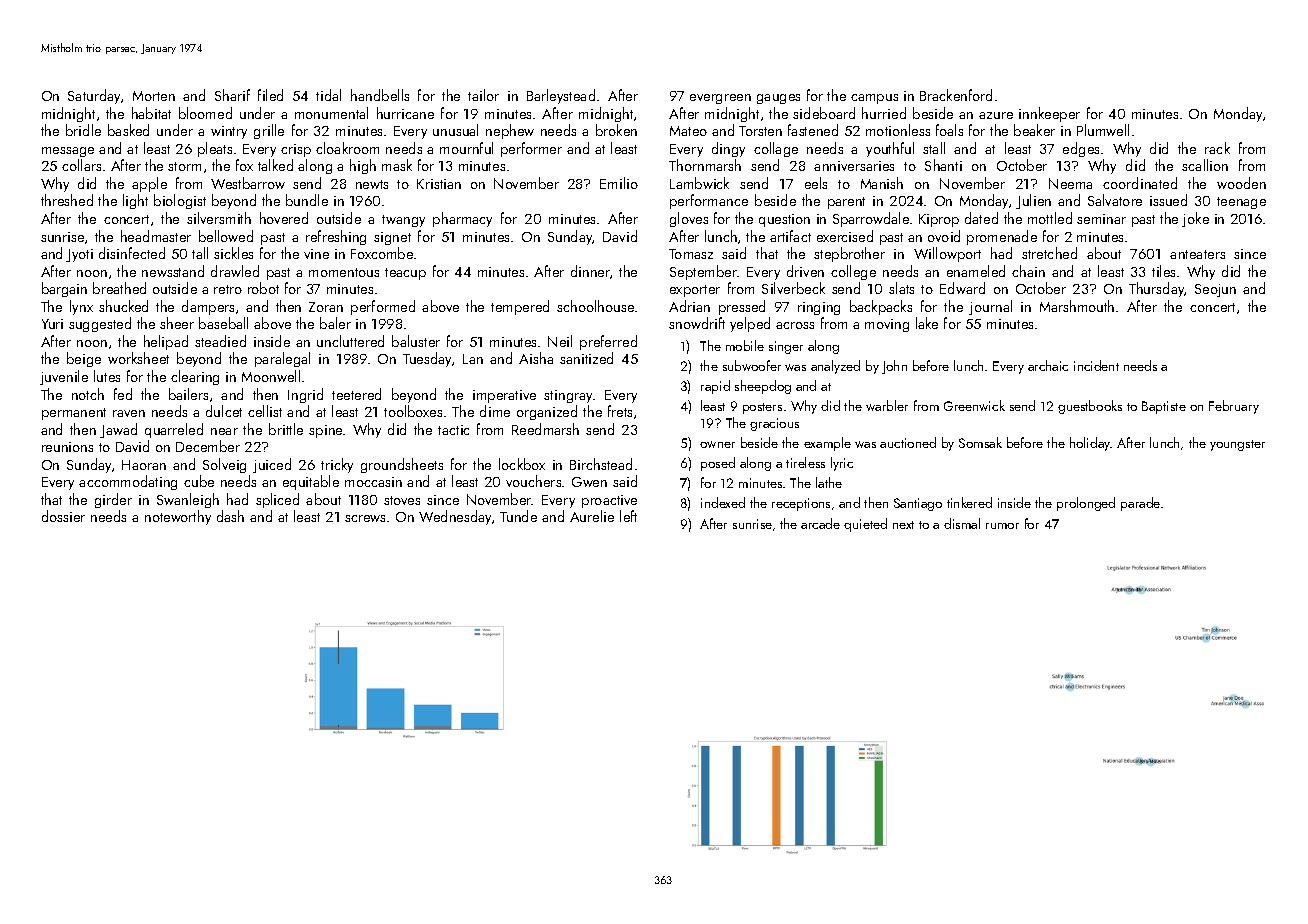 This image has width=1308, height=924. Describe the element at coordinates (560, 341) in the image. I see `Neil` at that location.
